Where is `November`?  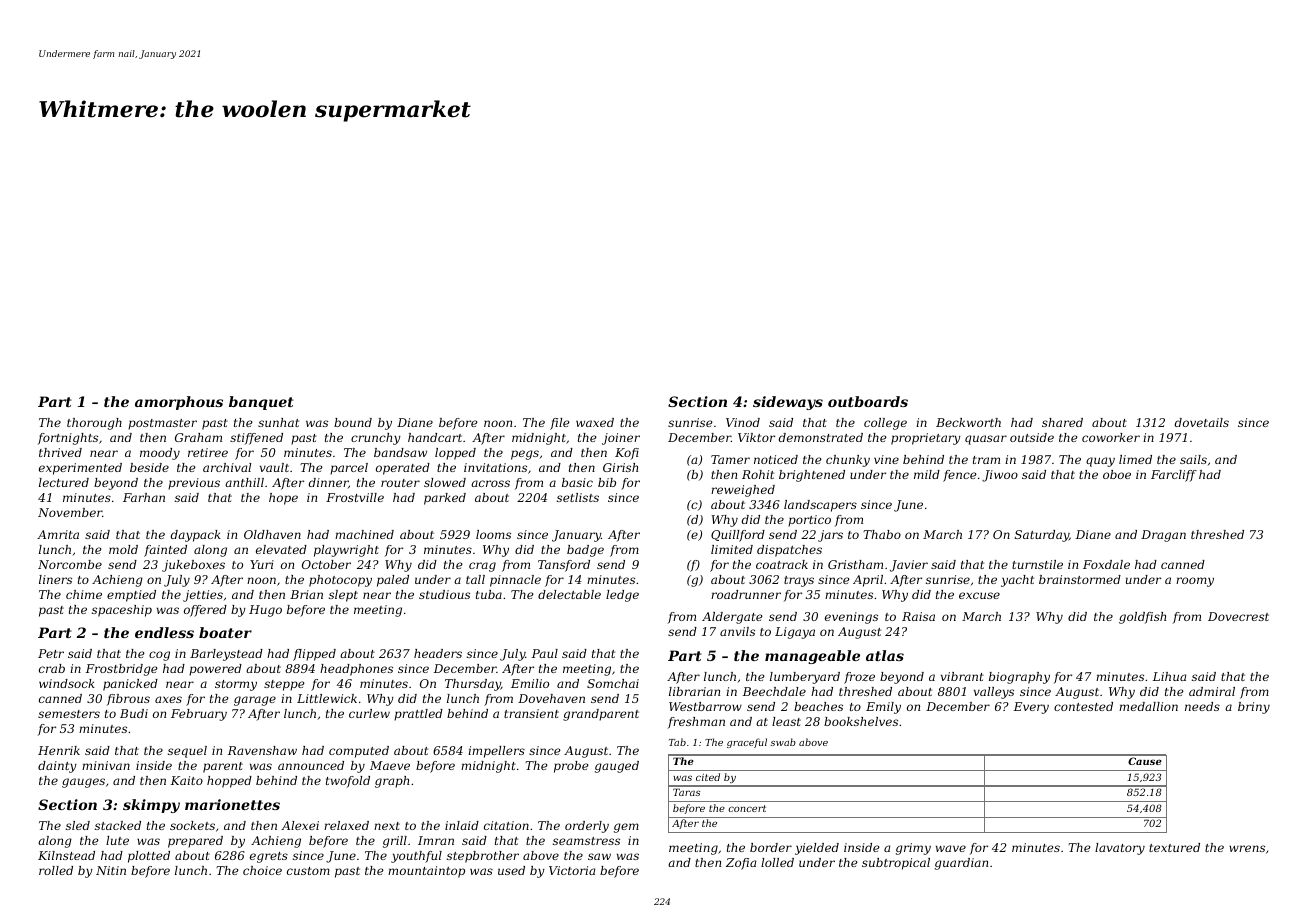 November is located at coordinates (70, 512).
